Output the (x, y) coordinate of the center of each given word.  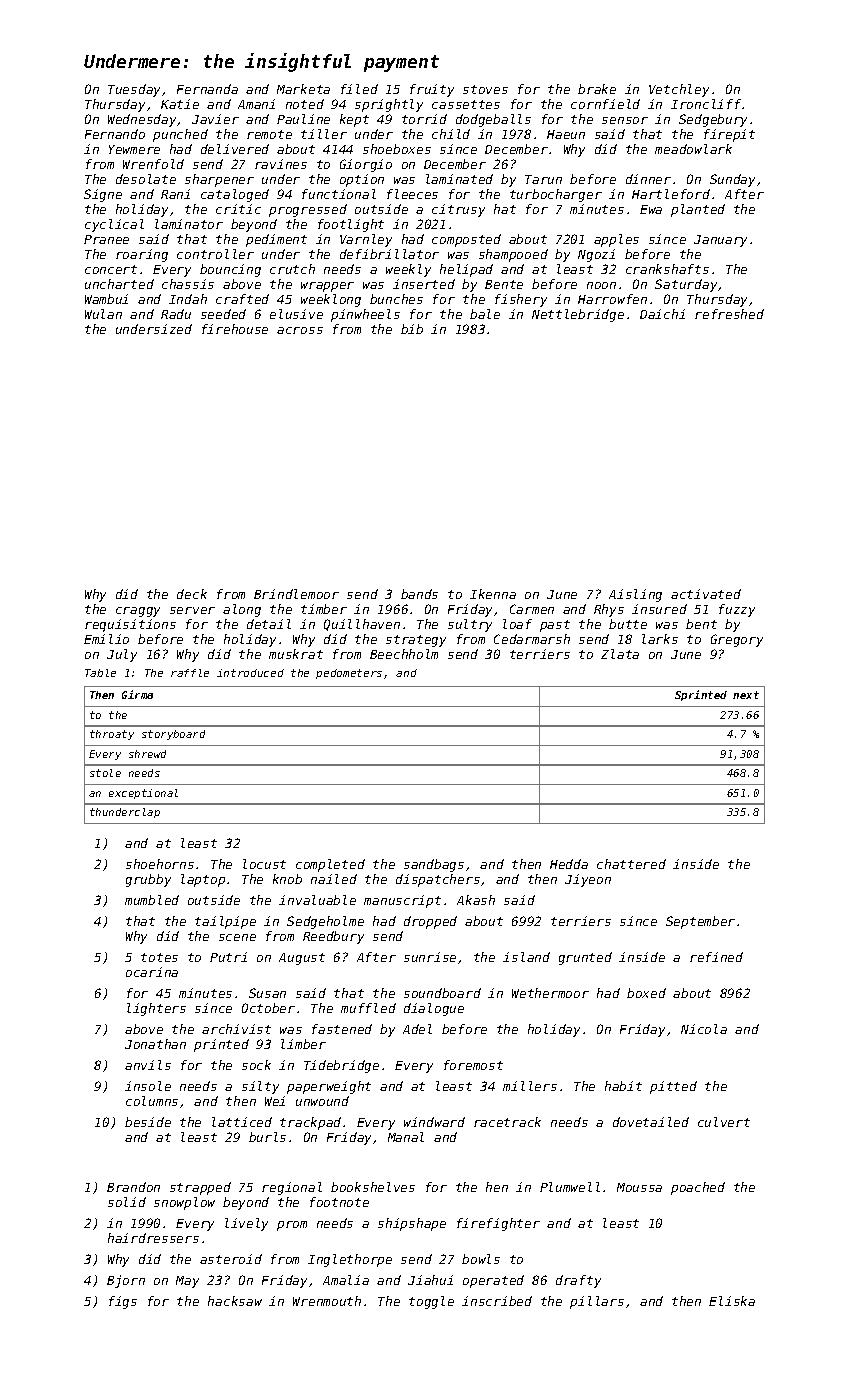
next (746, 695)
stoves (485, 89)
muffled (368, 1008)
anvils (148, 1065)
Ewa (651, 209)
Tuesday (134, 90)
